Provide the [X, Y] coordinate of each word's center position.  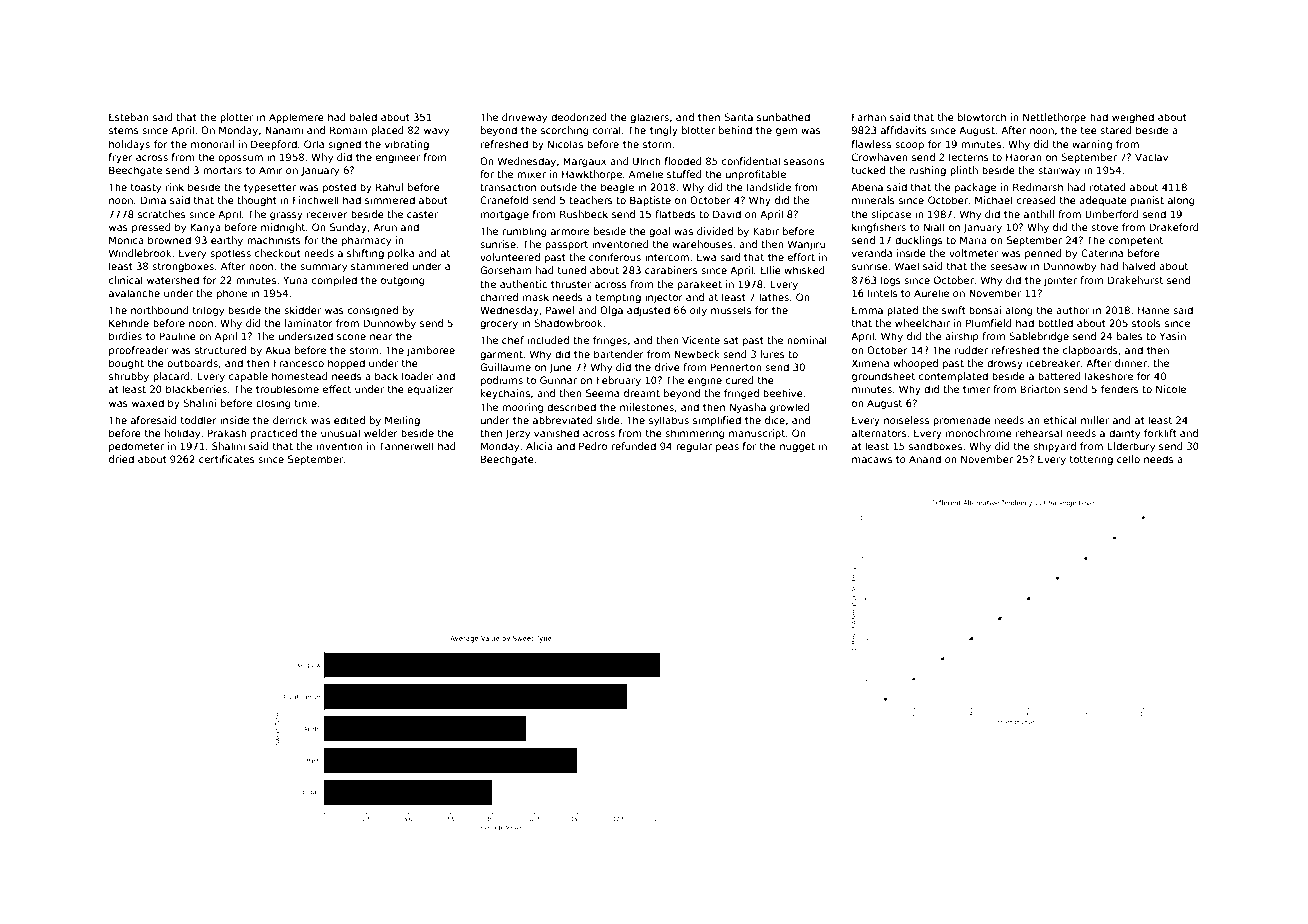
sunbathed [783, 117]
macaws [872, 460]
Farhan [869, 117]
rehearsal [1039, 433]
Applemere [296, 118]
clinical [126, 280]
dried [121, 459]
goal [659, 232]
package [975, 188]
